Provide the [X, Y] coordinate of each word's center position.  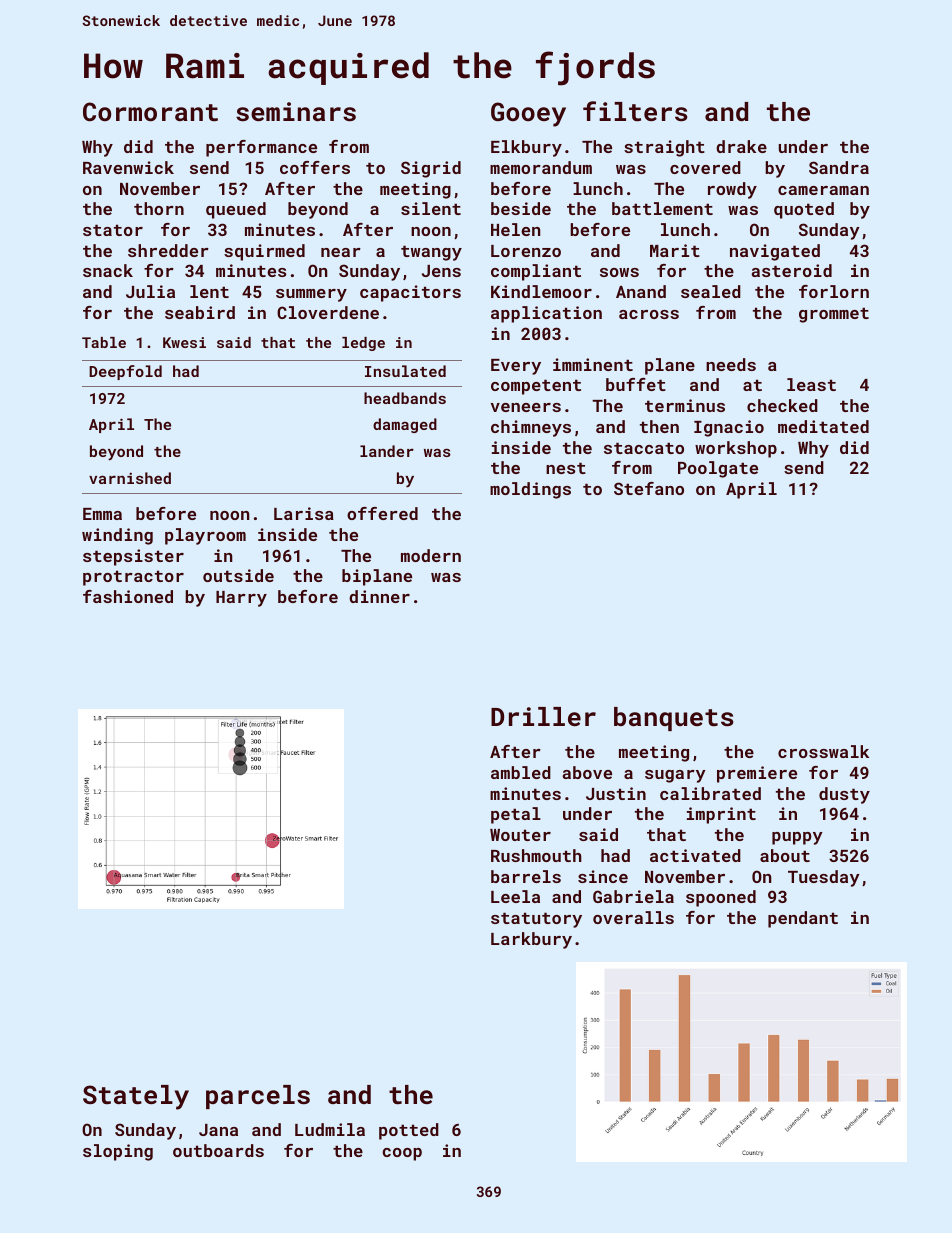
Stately [136, 1097]
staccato [644, 448]
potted [409, 1131]
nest [566, 468]
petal [516, 815]
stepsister [133, 557]
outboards [218, 1150]
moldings [530, 490]
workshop [736, 449]
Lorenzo [526, 251]
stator [113, 230]
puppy [797, 838]
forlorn [834, 291]
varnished [130, 478]
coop [402, 1154]
